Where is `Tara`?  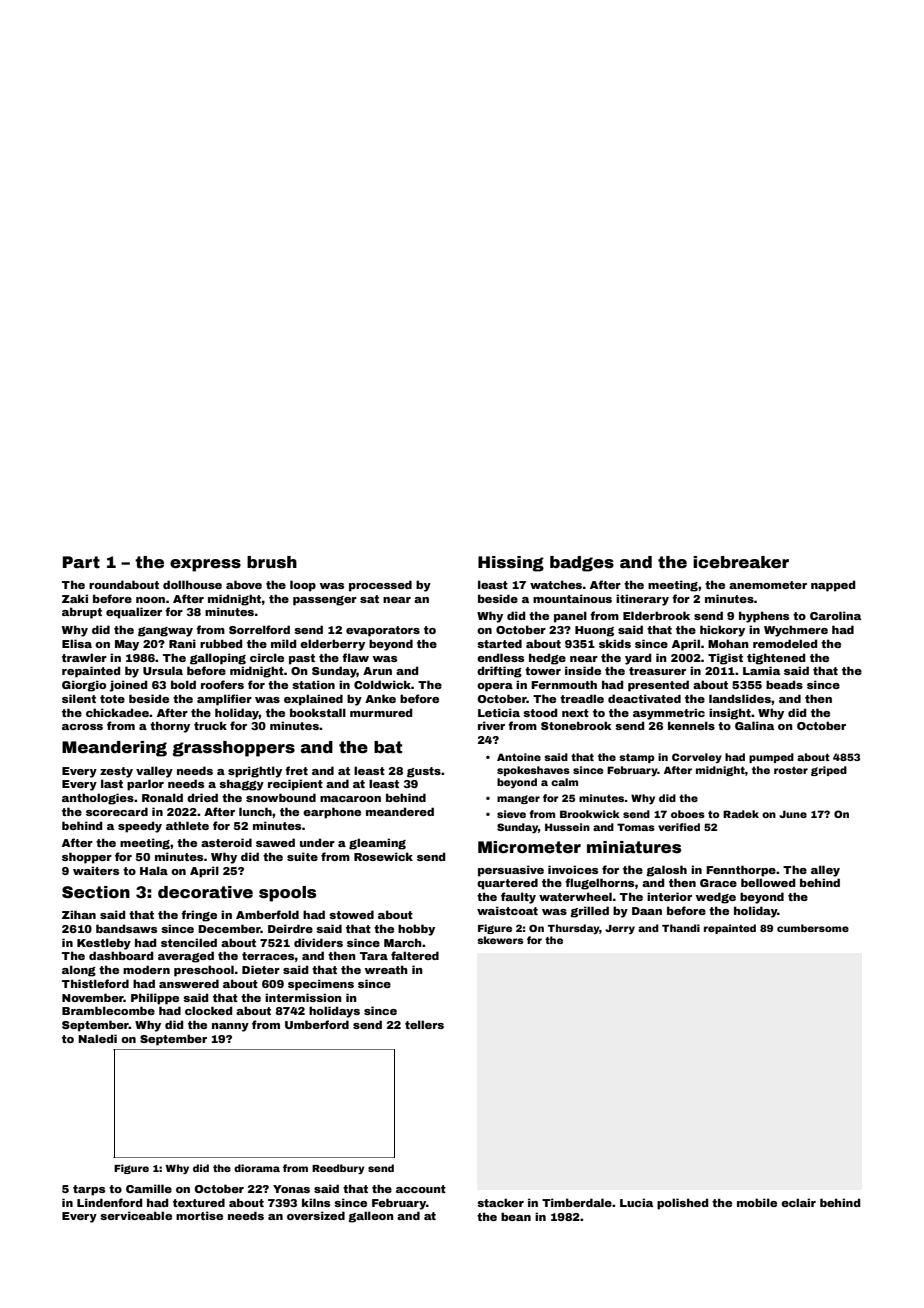
Tara is located at coordinates (374, 956).
